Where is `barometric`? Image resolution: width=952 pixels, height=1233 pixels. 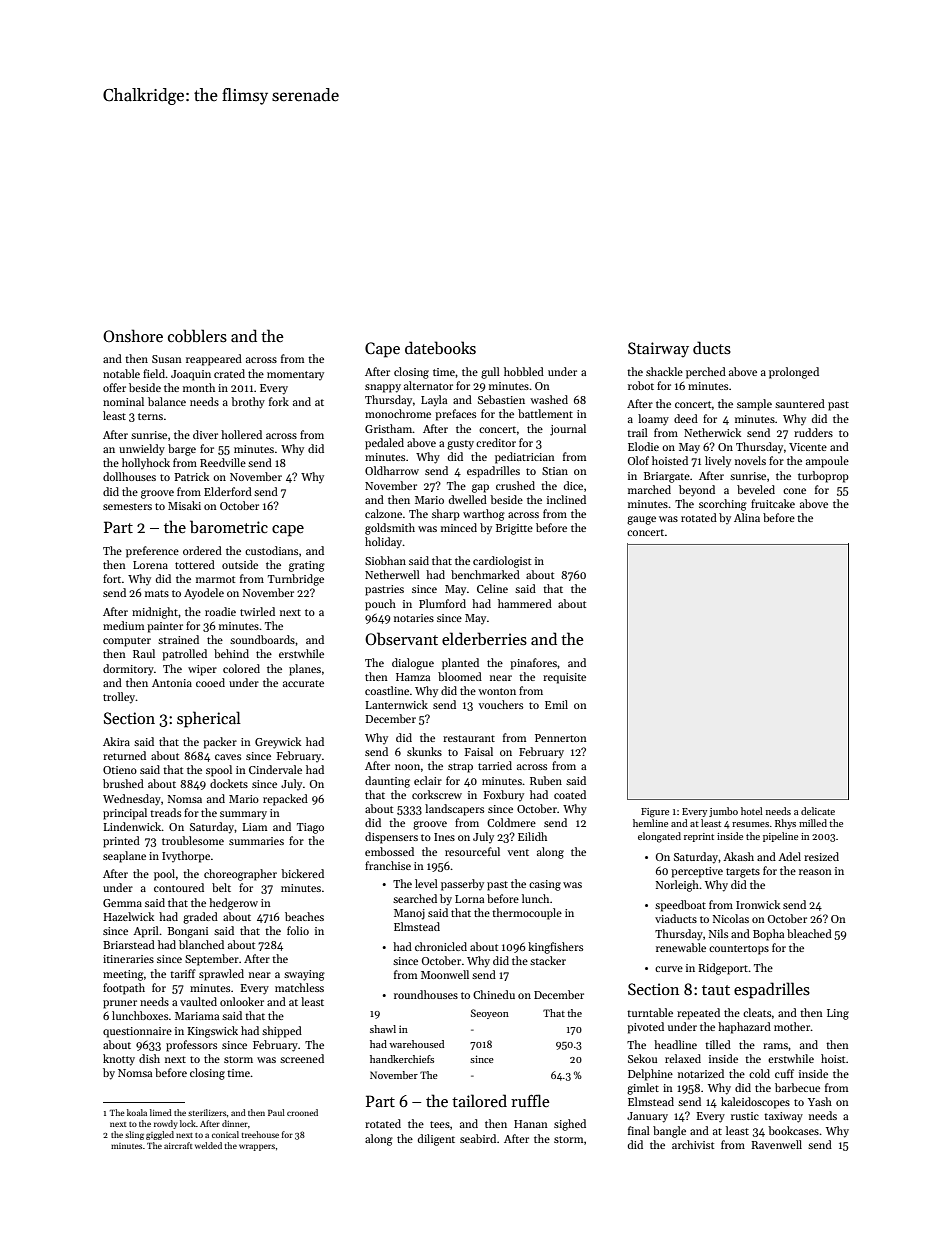
barometric is located at coordinates (229, 527).
